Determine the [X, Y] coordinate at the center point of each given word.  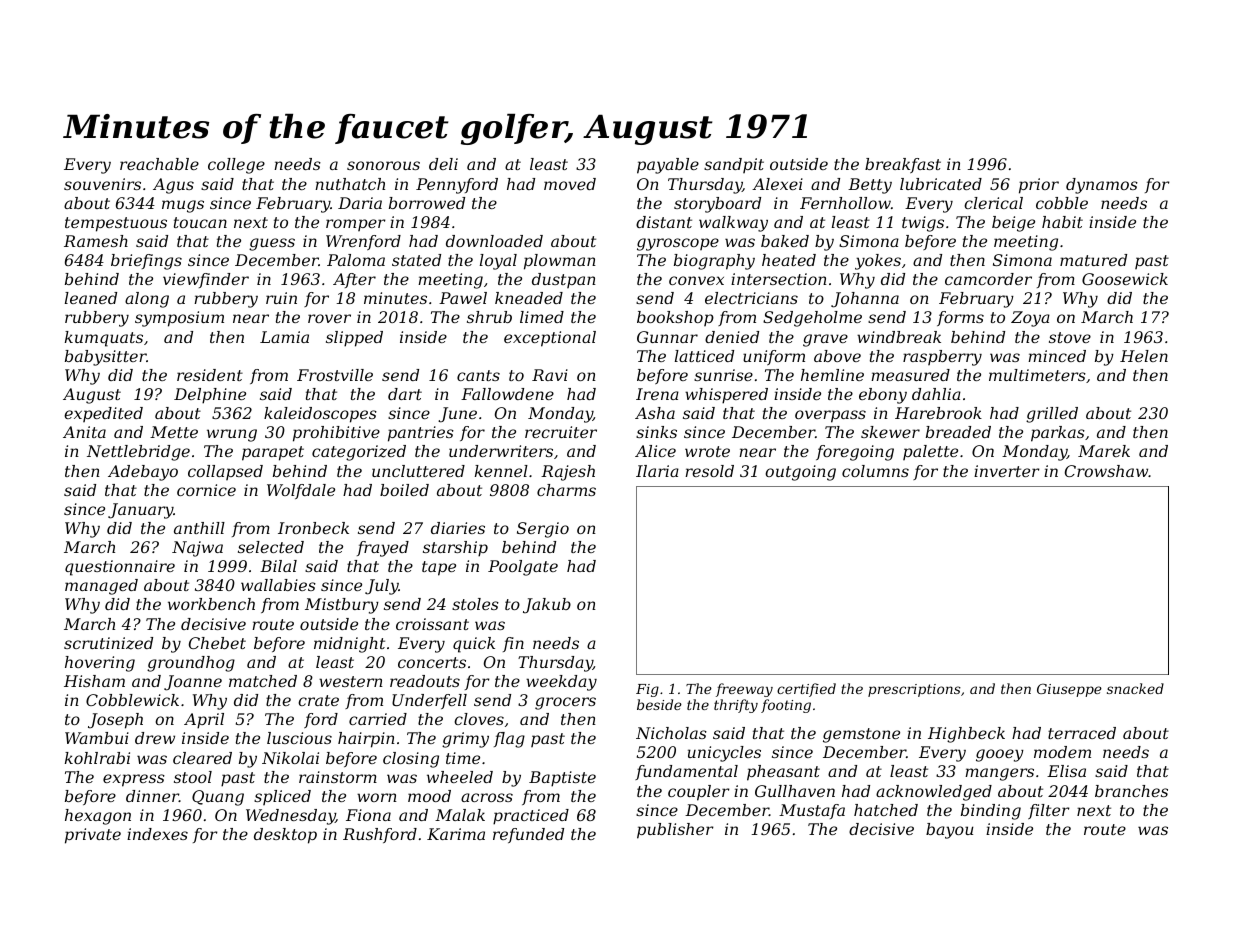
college [236, 166]
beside [659, 704]
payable [668, 166]
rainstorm [338, 777]
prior [1039, 186]
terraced [1082, 733]
